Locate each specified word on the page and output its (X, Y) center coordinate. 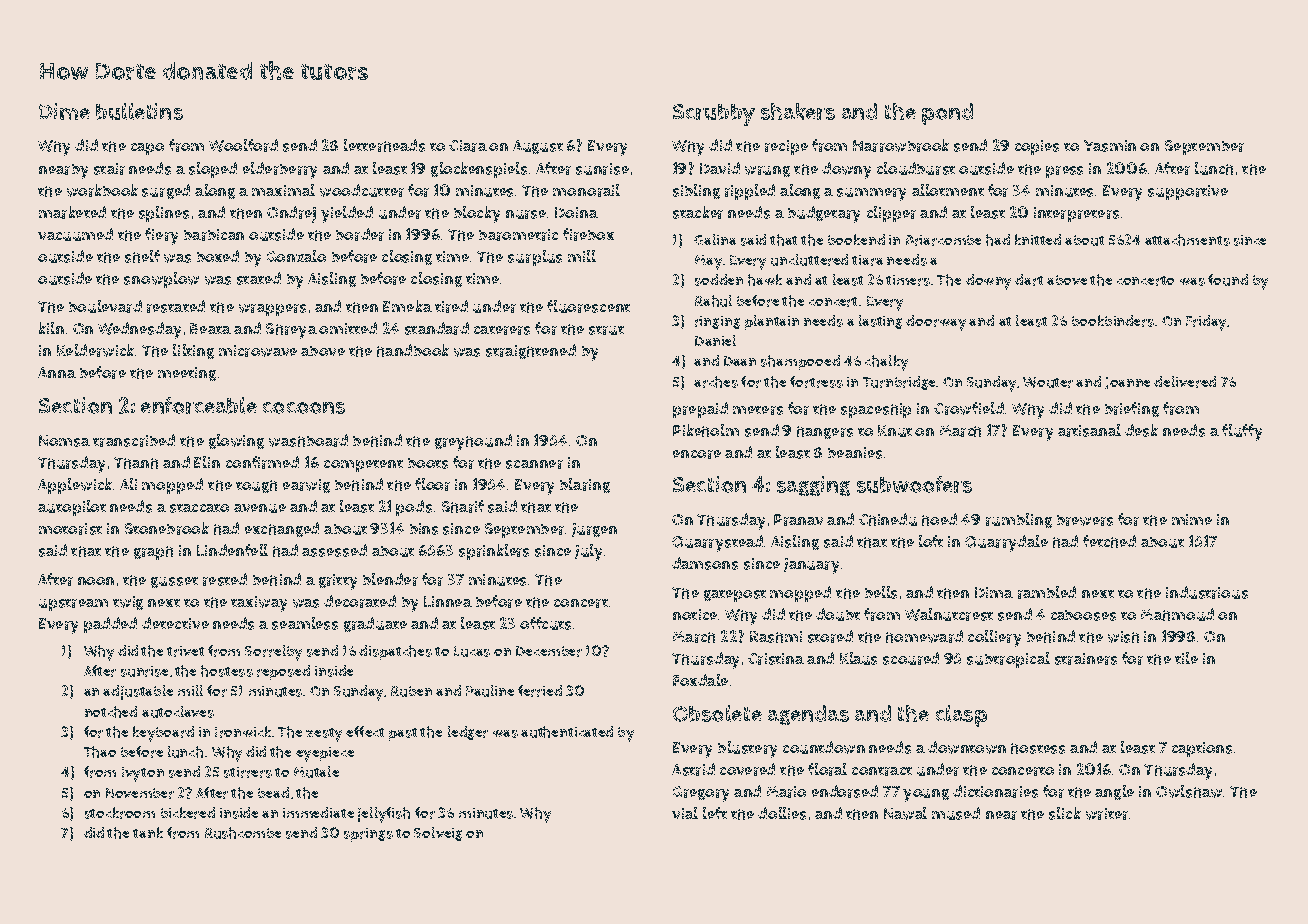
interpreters (1076, 214)
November (140, 793)
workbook (102, 190)
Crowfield (969, 408)
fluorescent (588, 306)
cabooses (1083, 615)
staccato (199, 508)
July (588, 552)
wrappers (272, 310)
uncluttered (809, 260)
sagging (813, 486)
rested (225, 579)
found (1228, 280)
